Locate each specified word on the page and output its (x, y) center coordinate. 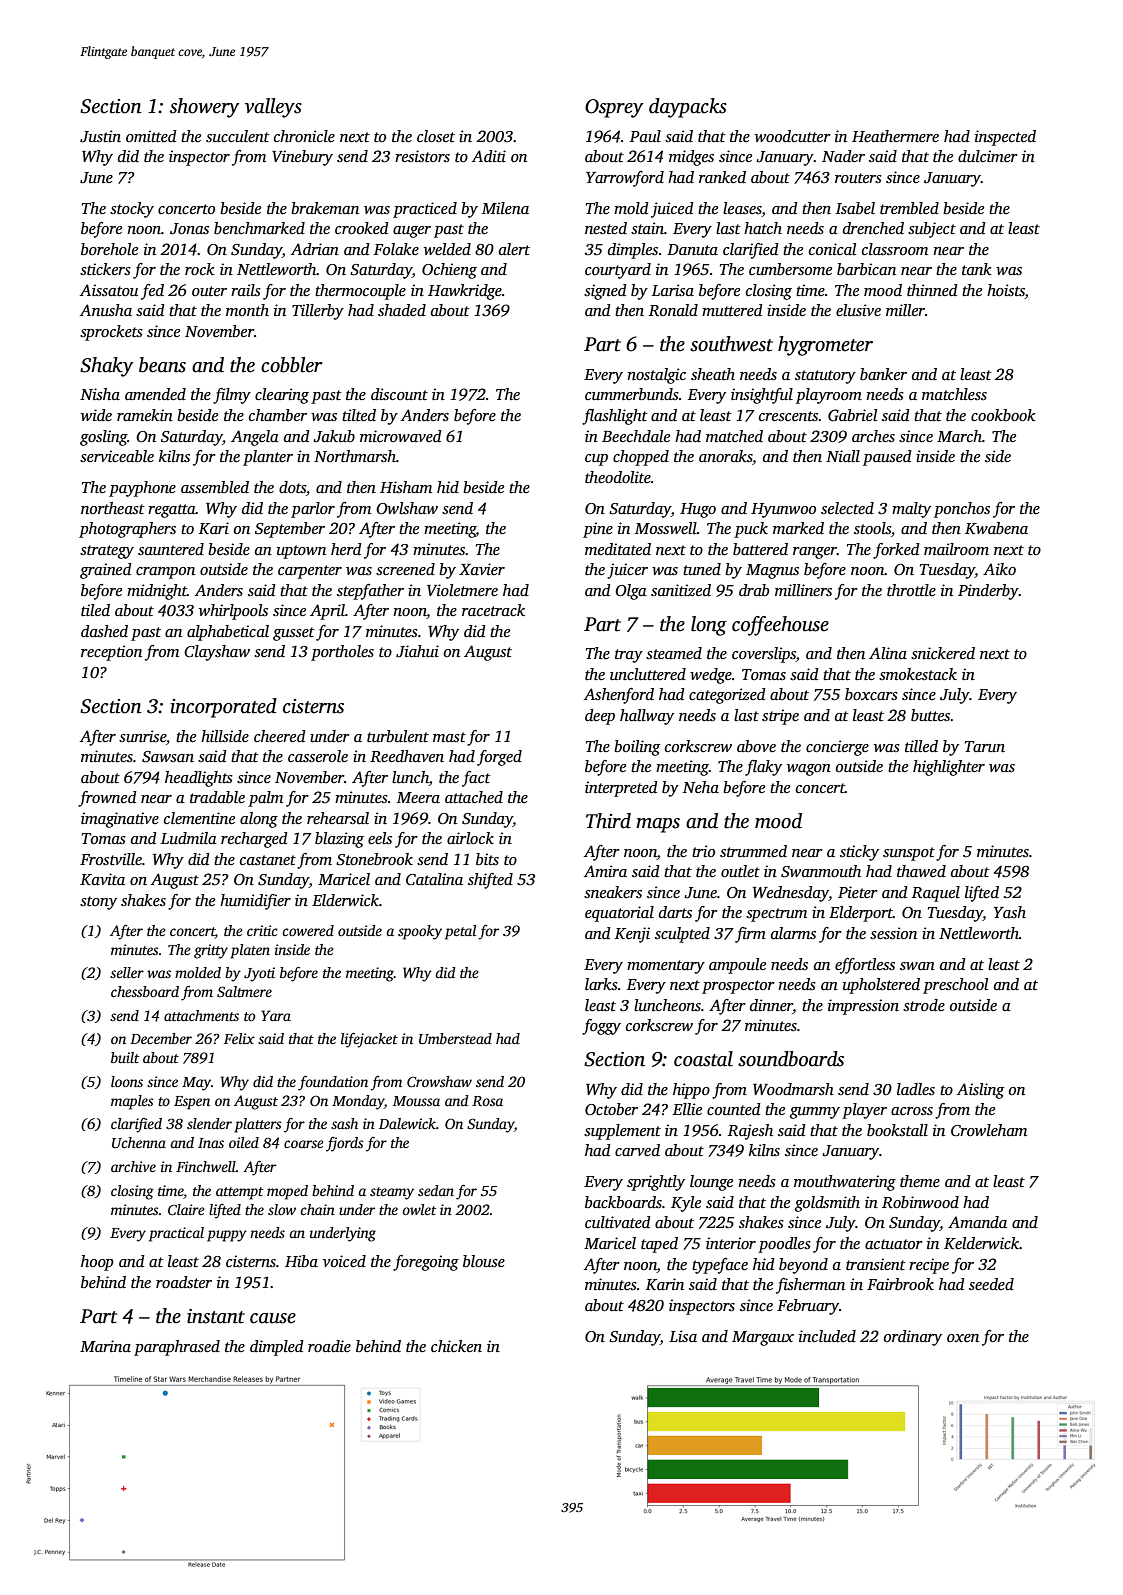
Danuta (692, 249)
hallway (647, 717)
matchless (954, 394)
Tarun (985, 746)
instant (216, 1316)
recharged (254, 840)
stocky (132, 210)
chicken (456, 1346)
